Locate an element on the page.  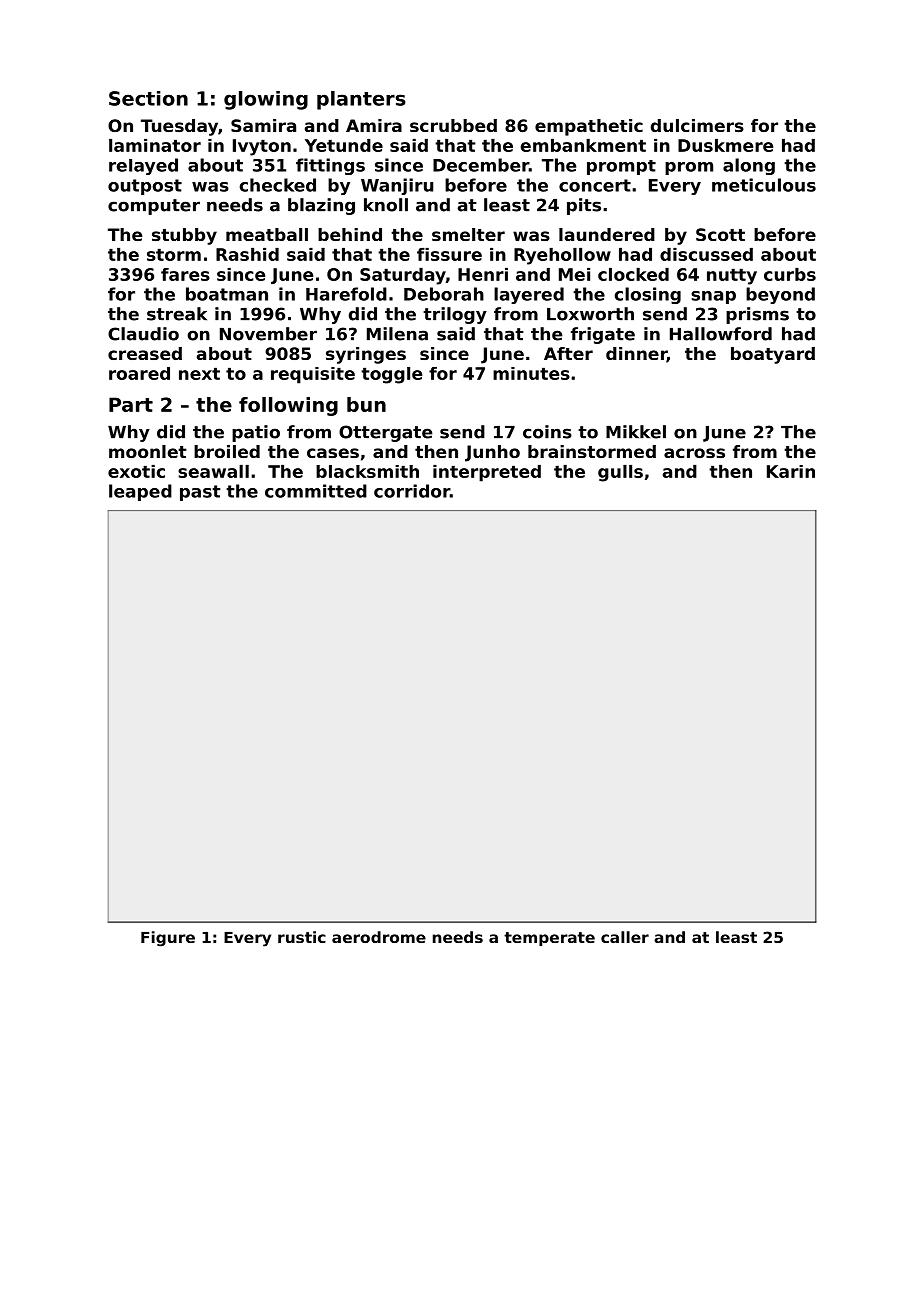
minutes is located at coordinates (531, 373).
